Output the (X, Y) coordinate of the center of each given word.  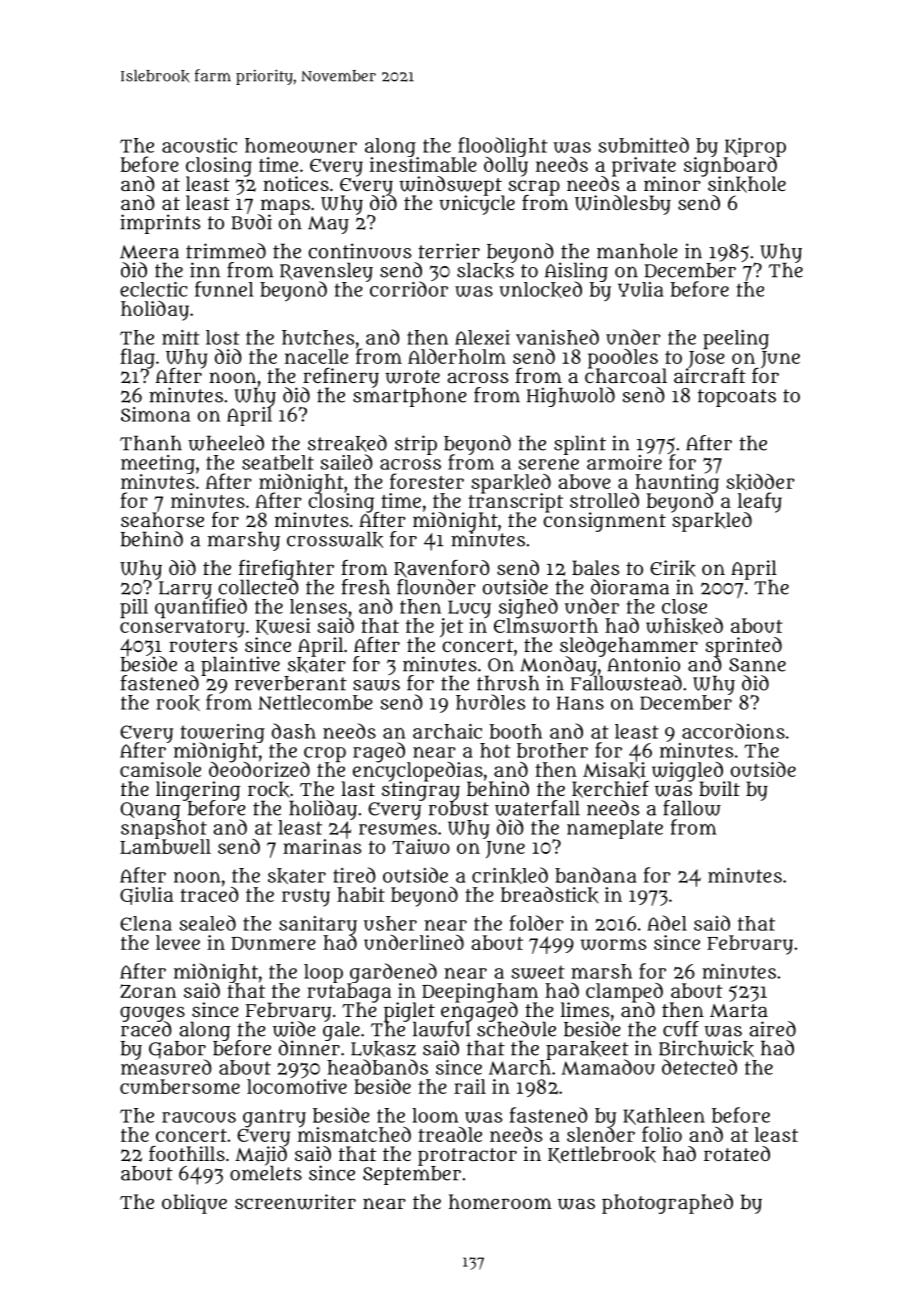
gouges (152, 1013)
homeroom (500, 1201)
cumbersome (180, 1086)
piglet (409, 1012)
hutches (318, 337)
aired (772, 1029)
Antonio (643, 664)
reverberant (291, 683)
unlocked (540, 289)
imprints (160, 224)
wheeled (226, 443)
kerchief (610, 789)
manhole (637, 251)
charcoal (626, 376)
